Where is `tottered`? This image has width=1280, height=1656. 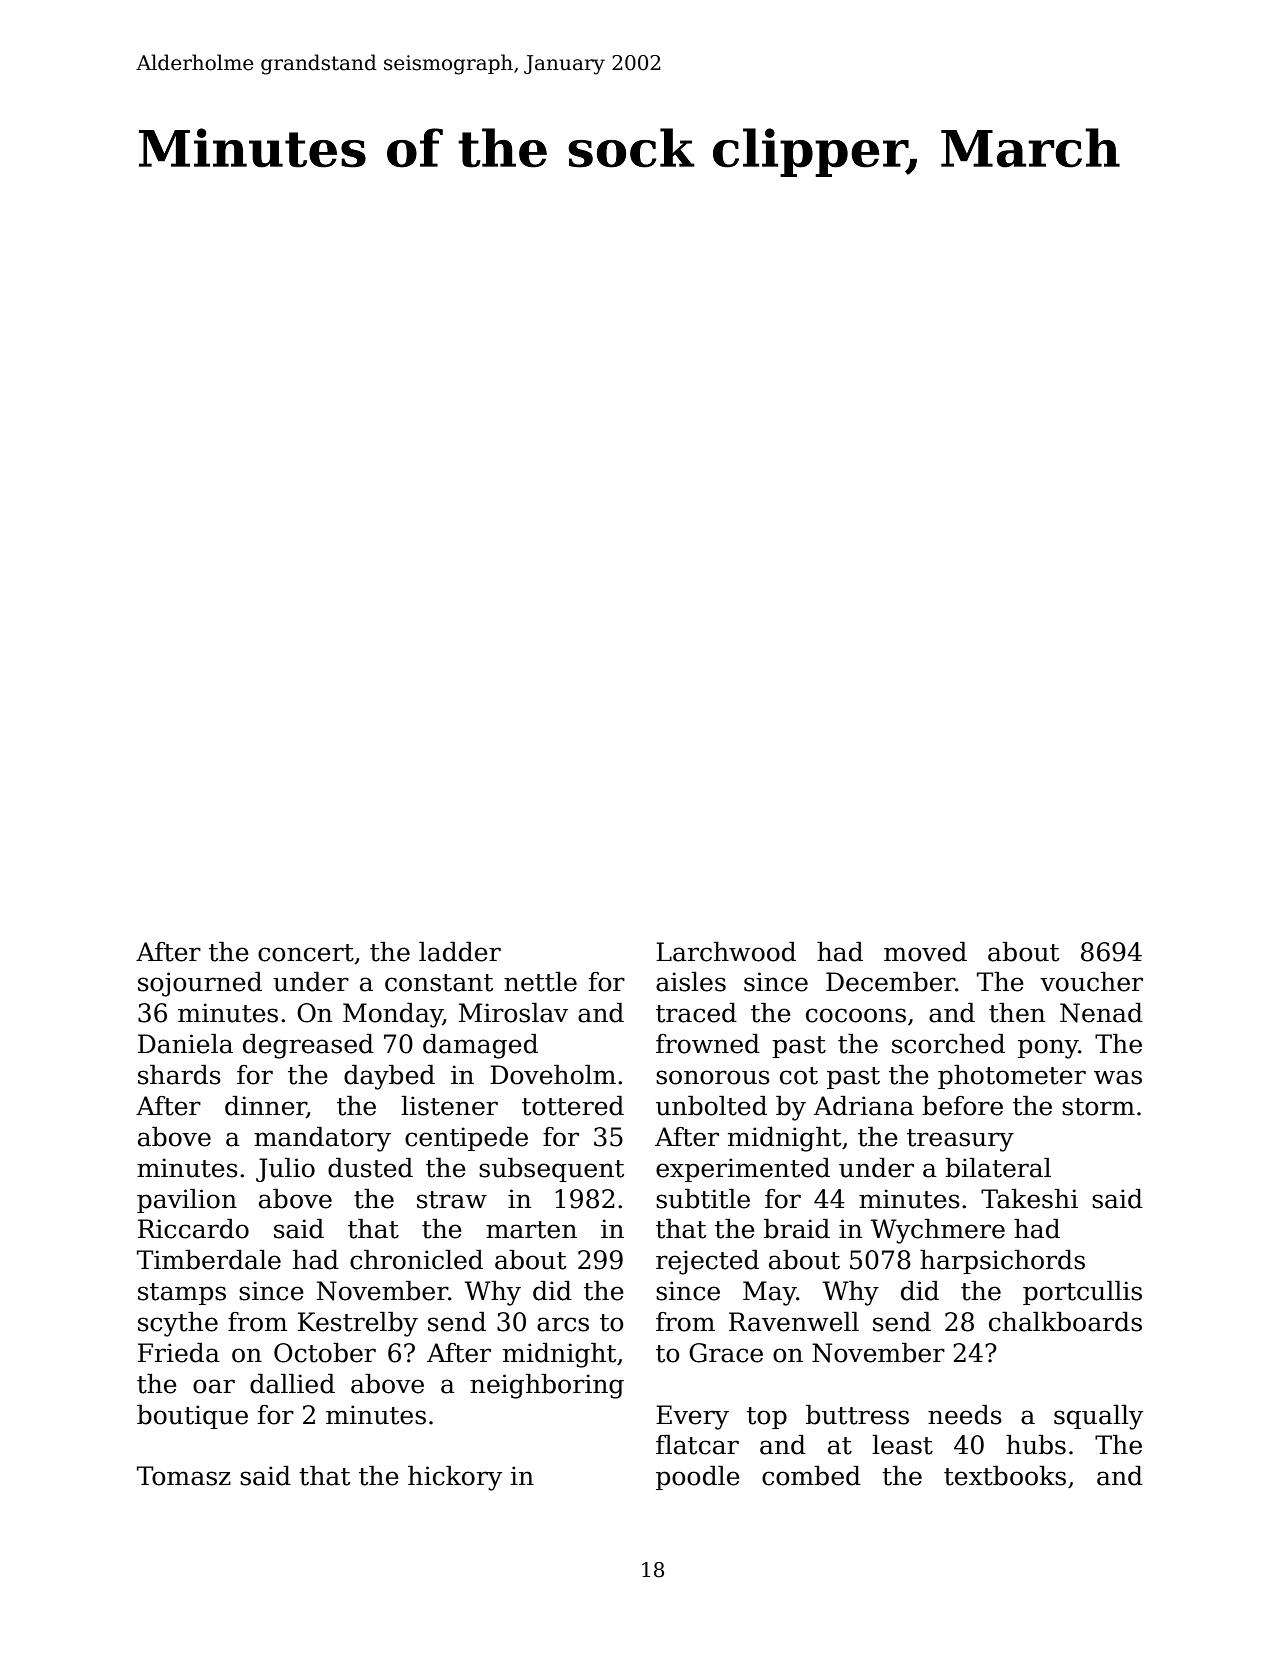 tottered is located at coordinates (573, 1106).
